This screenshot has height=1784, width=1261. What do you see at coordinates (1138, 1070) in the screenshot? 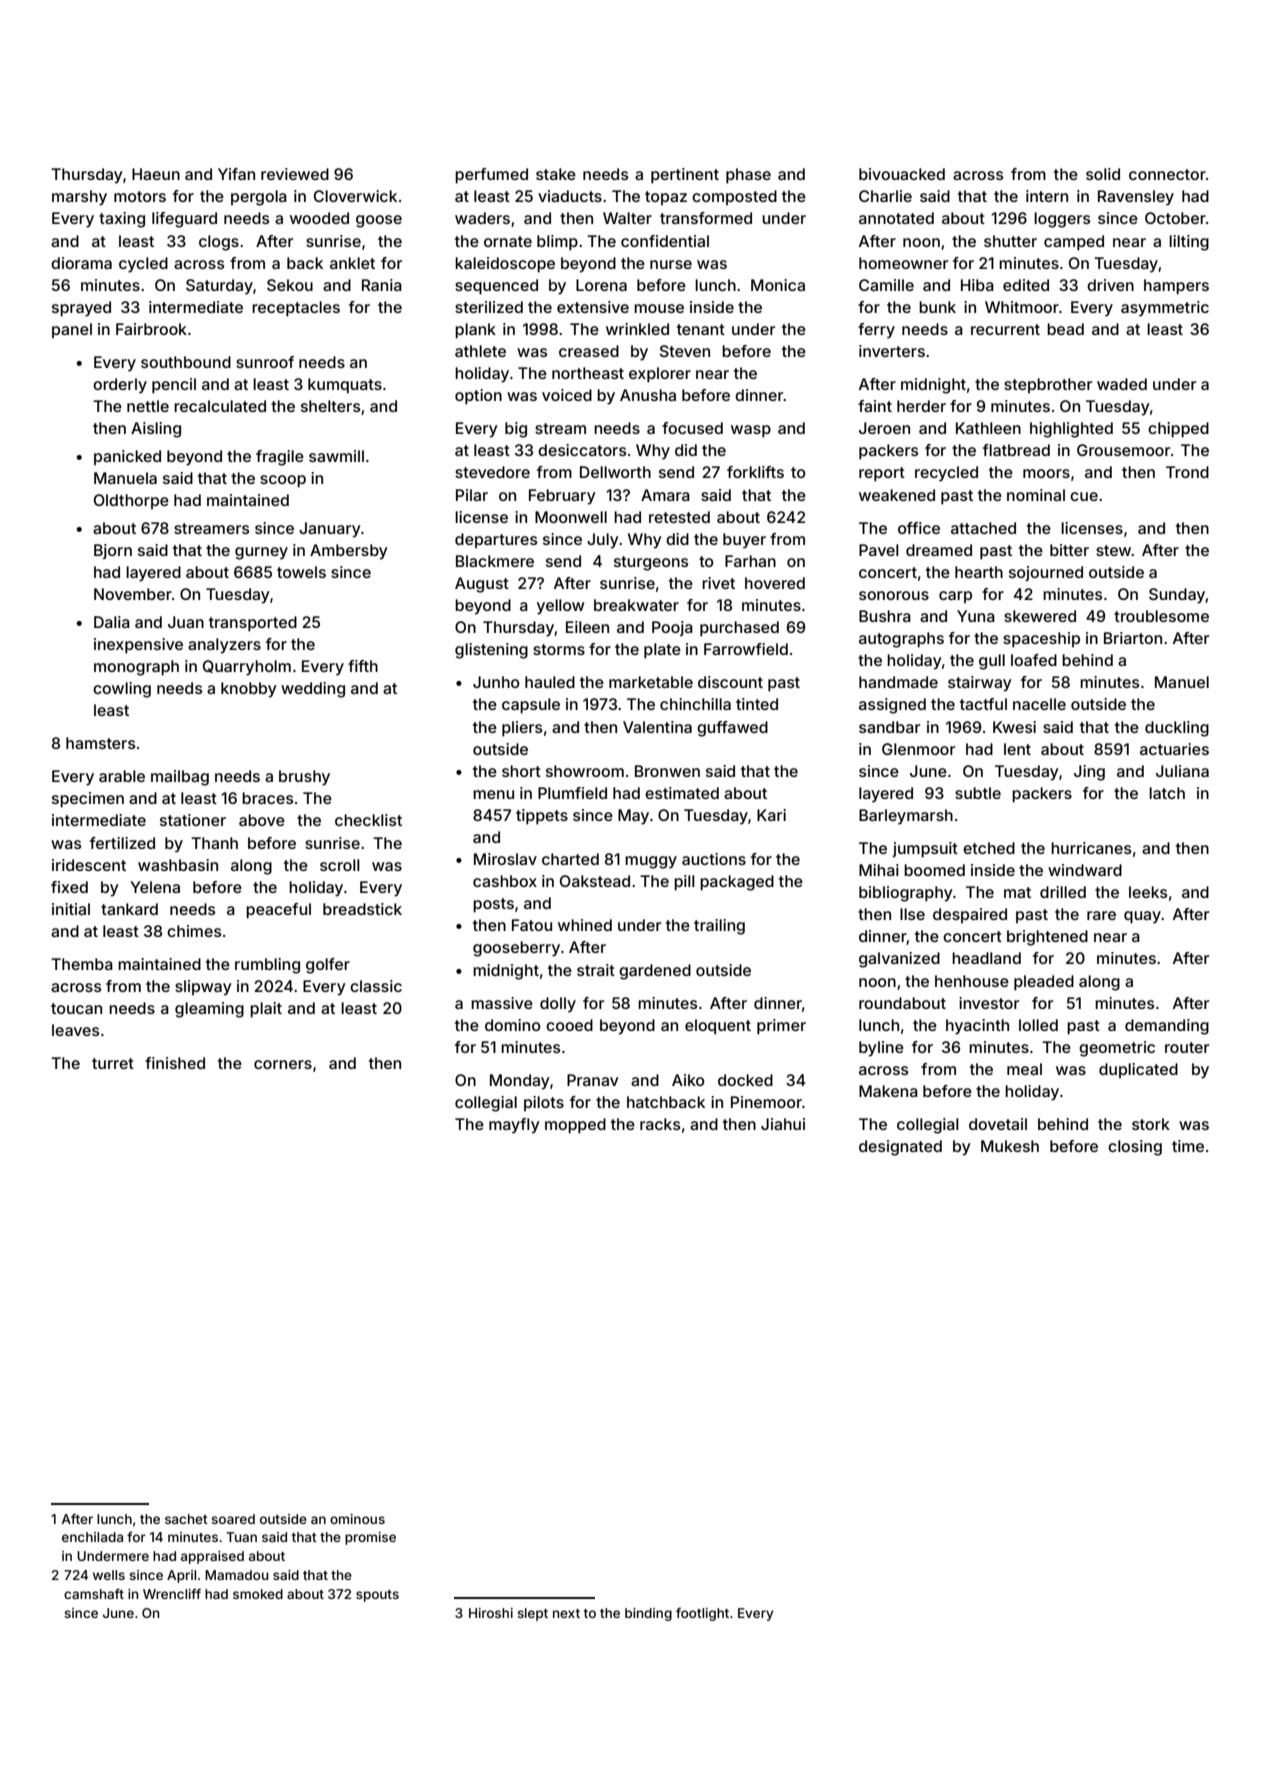
I see `duplicated` at bounding box center [1138, 1070].
